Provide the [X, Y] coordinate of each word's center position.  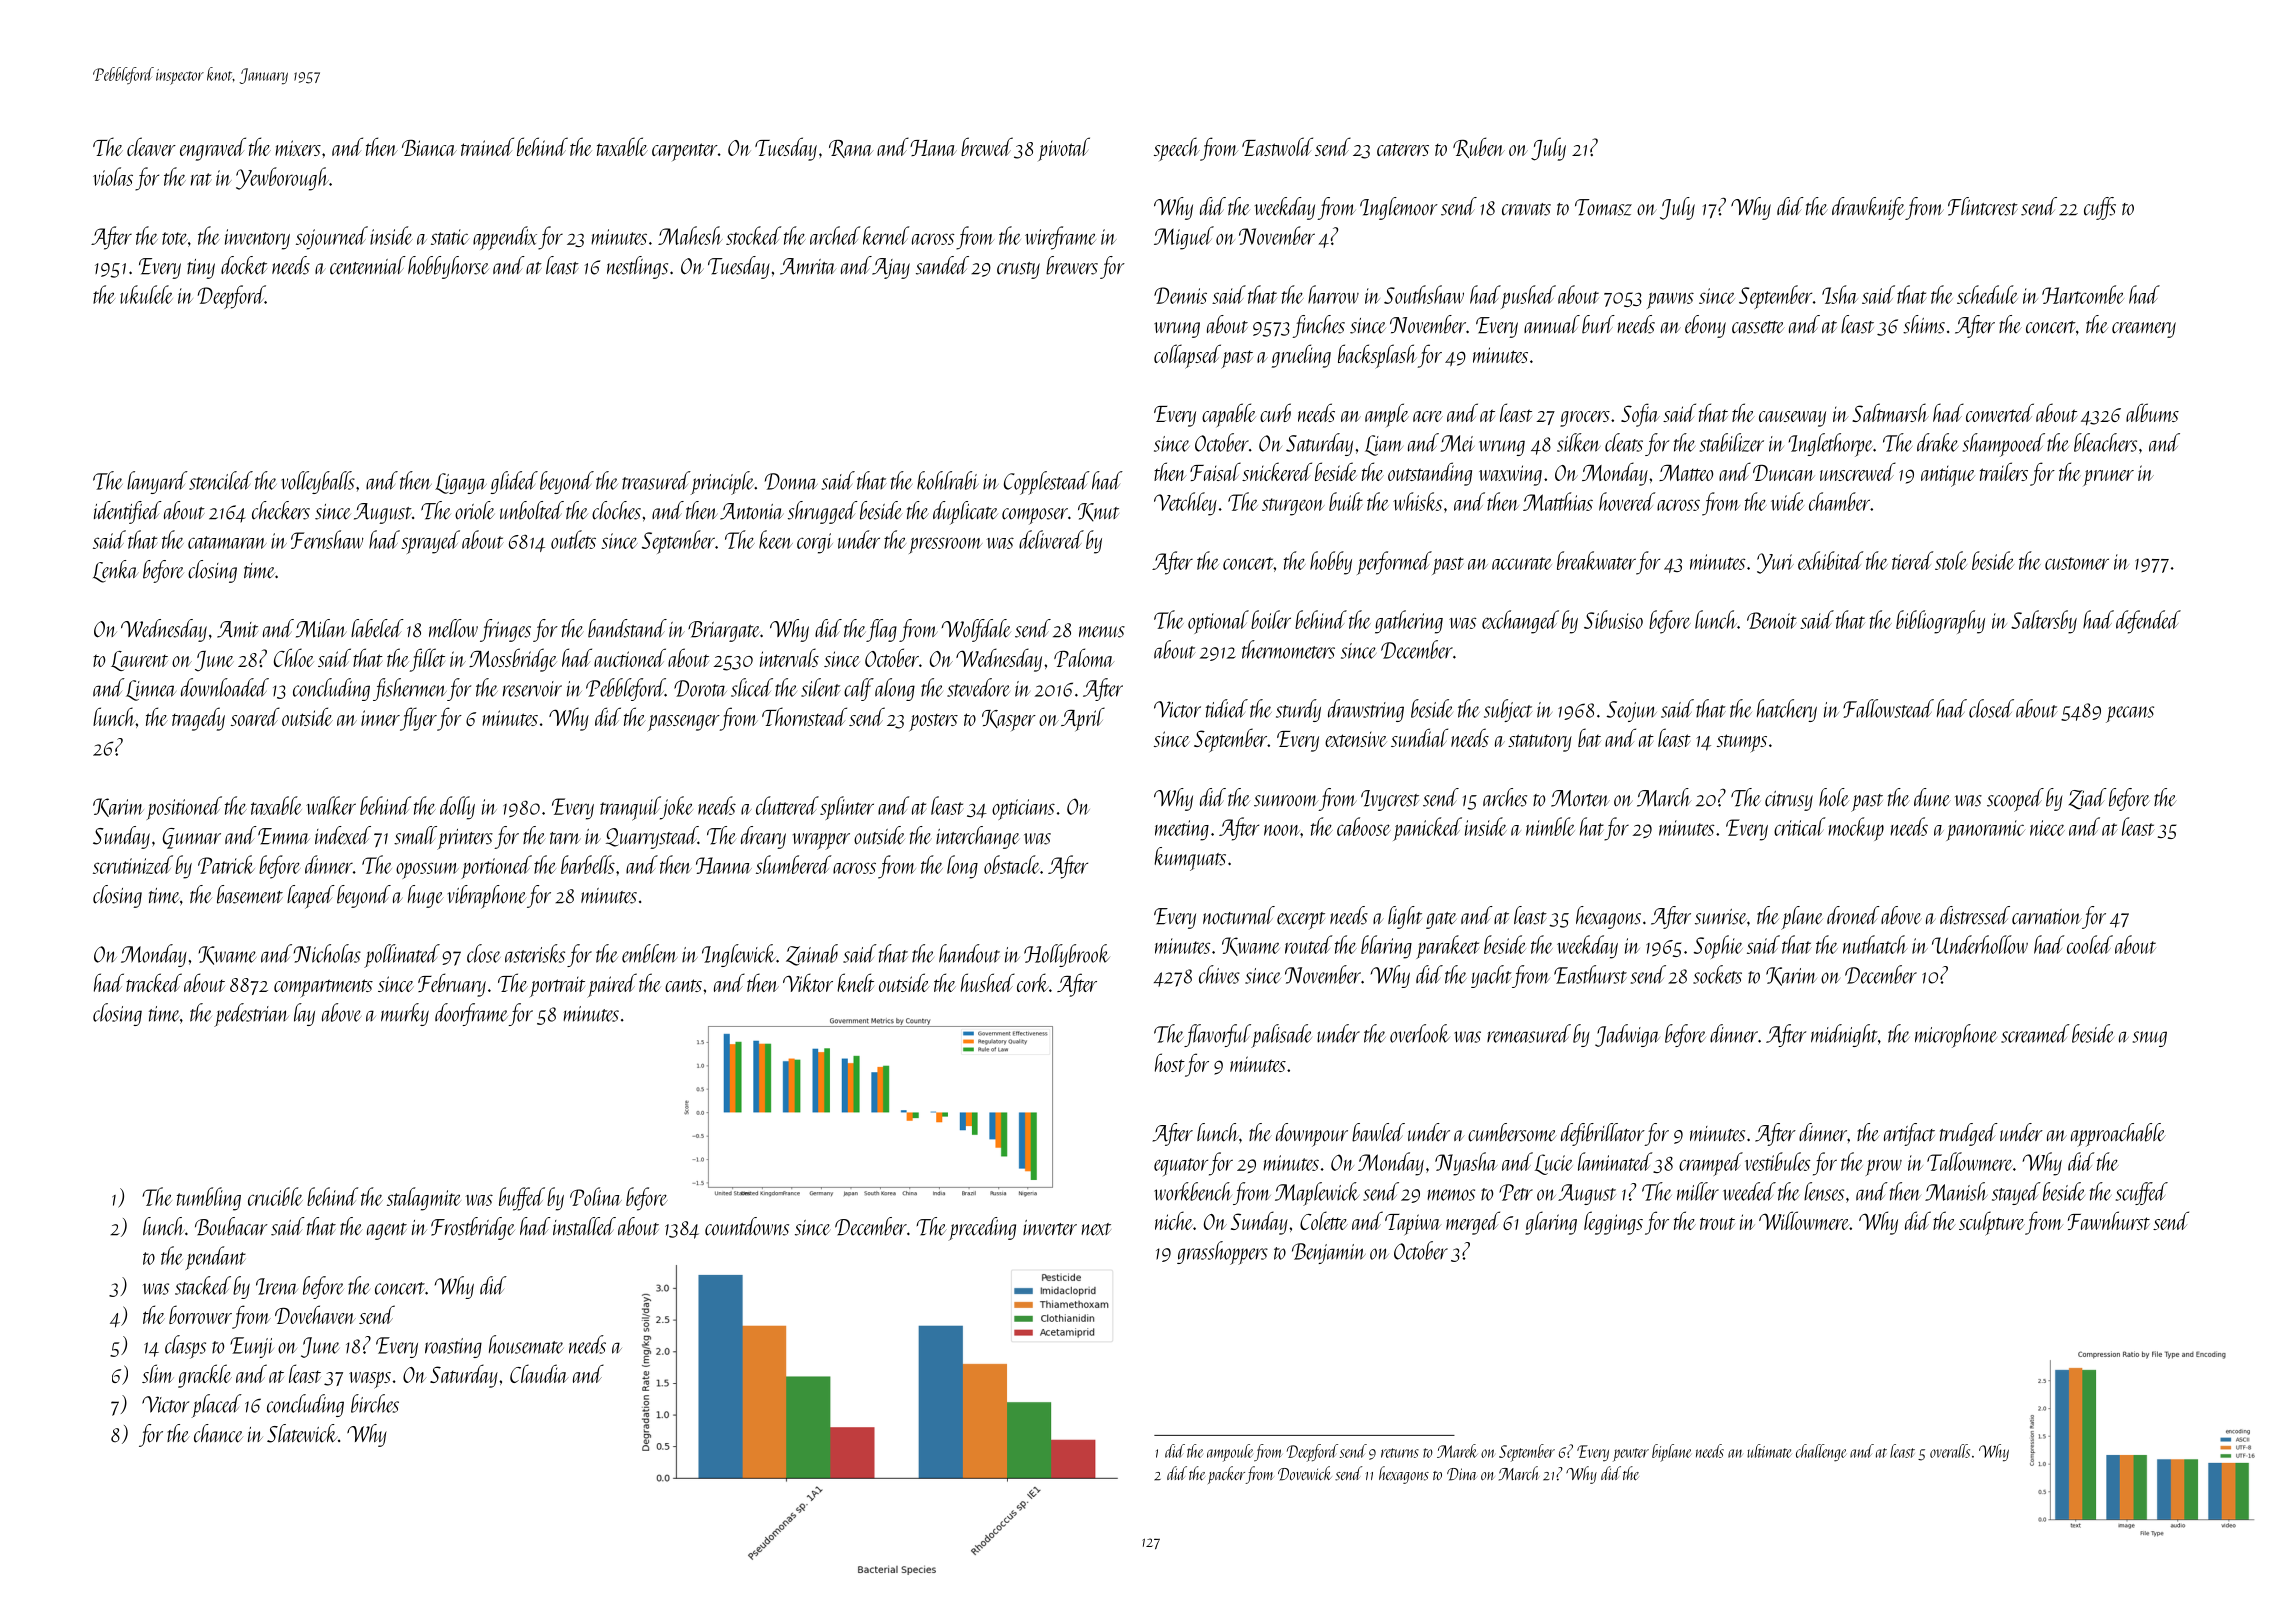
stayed [2016, 1193]
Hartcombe [2083, 294]
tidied [1227, 708]
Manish [1956, 1191]
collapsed [1187, 356]
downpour [1312, 1135]
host [1170, 1062]
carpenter [685, 152]
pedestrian [251, 1015]
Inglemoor [1399, 208]
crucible [275, 1196]
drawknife [1868, 208]
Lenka [116, 571]
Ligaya [461, 483]
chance [218, 1433]
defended [2148, 622]
